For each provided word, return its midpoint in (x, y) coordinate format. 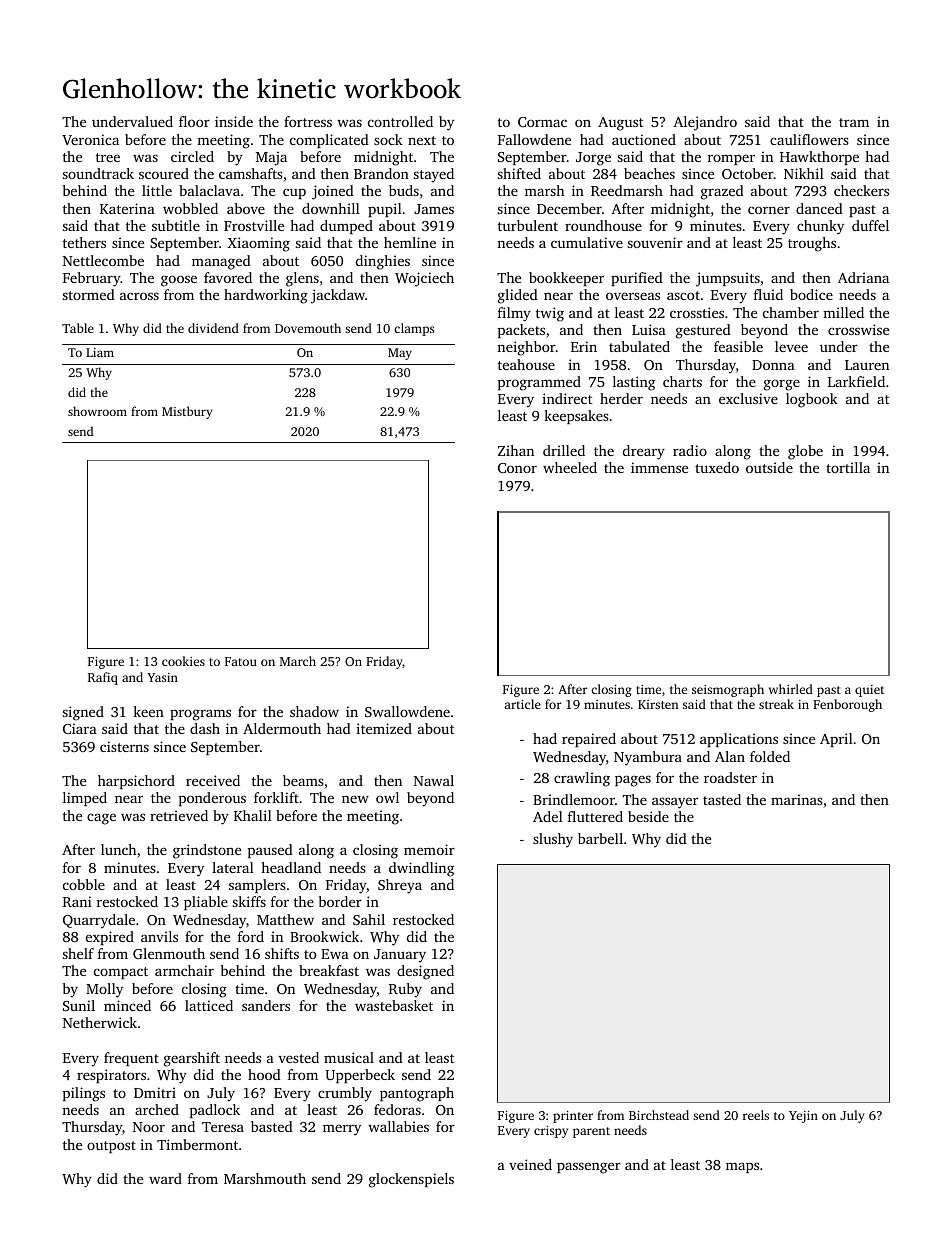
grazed (722, 192)
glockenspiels (411, 1180)
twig (550, 314)
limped (85, 799)
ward (165, 1178)
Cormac (542, 122)
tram (854, 122)
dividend (213, 328)
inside (234, 121)
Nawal (434, 780)
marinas (797, 799)
